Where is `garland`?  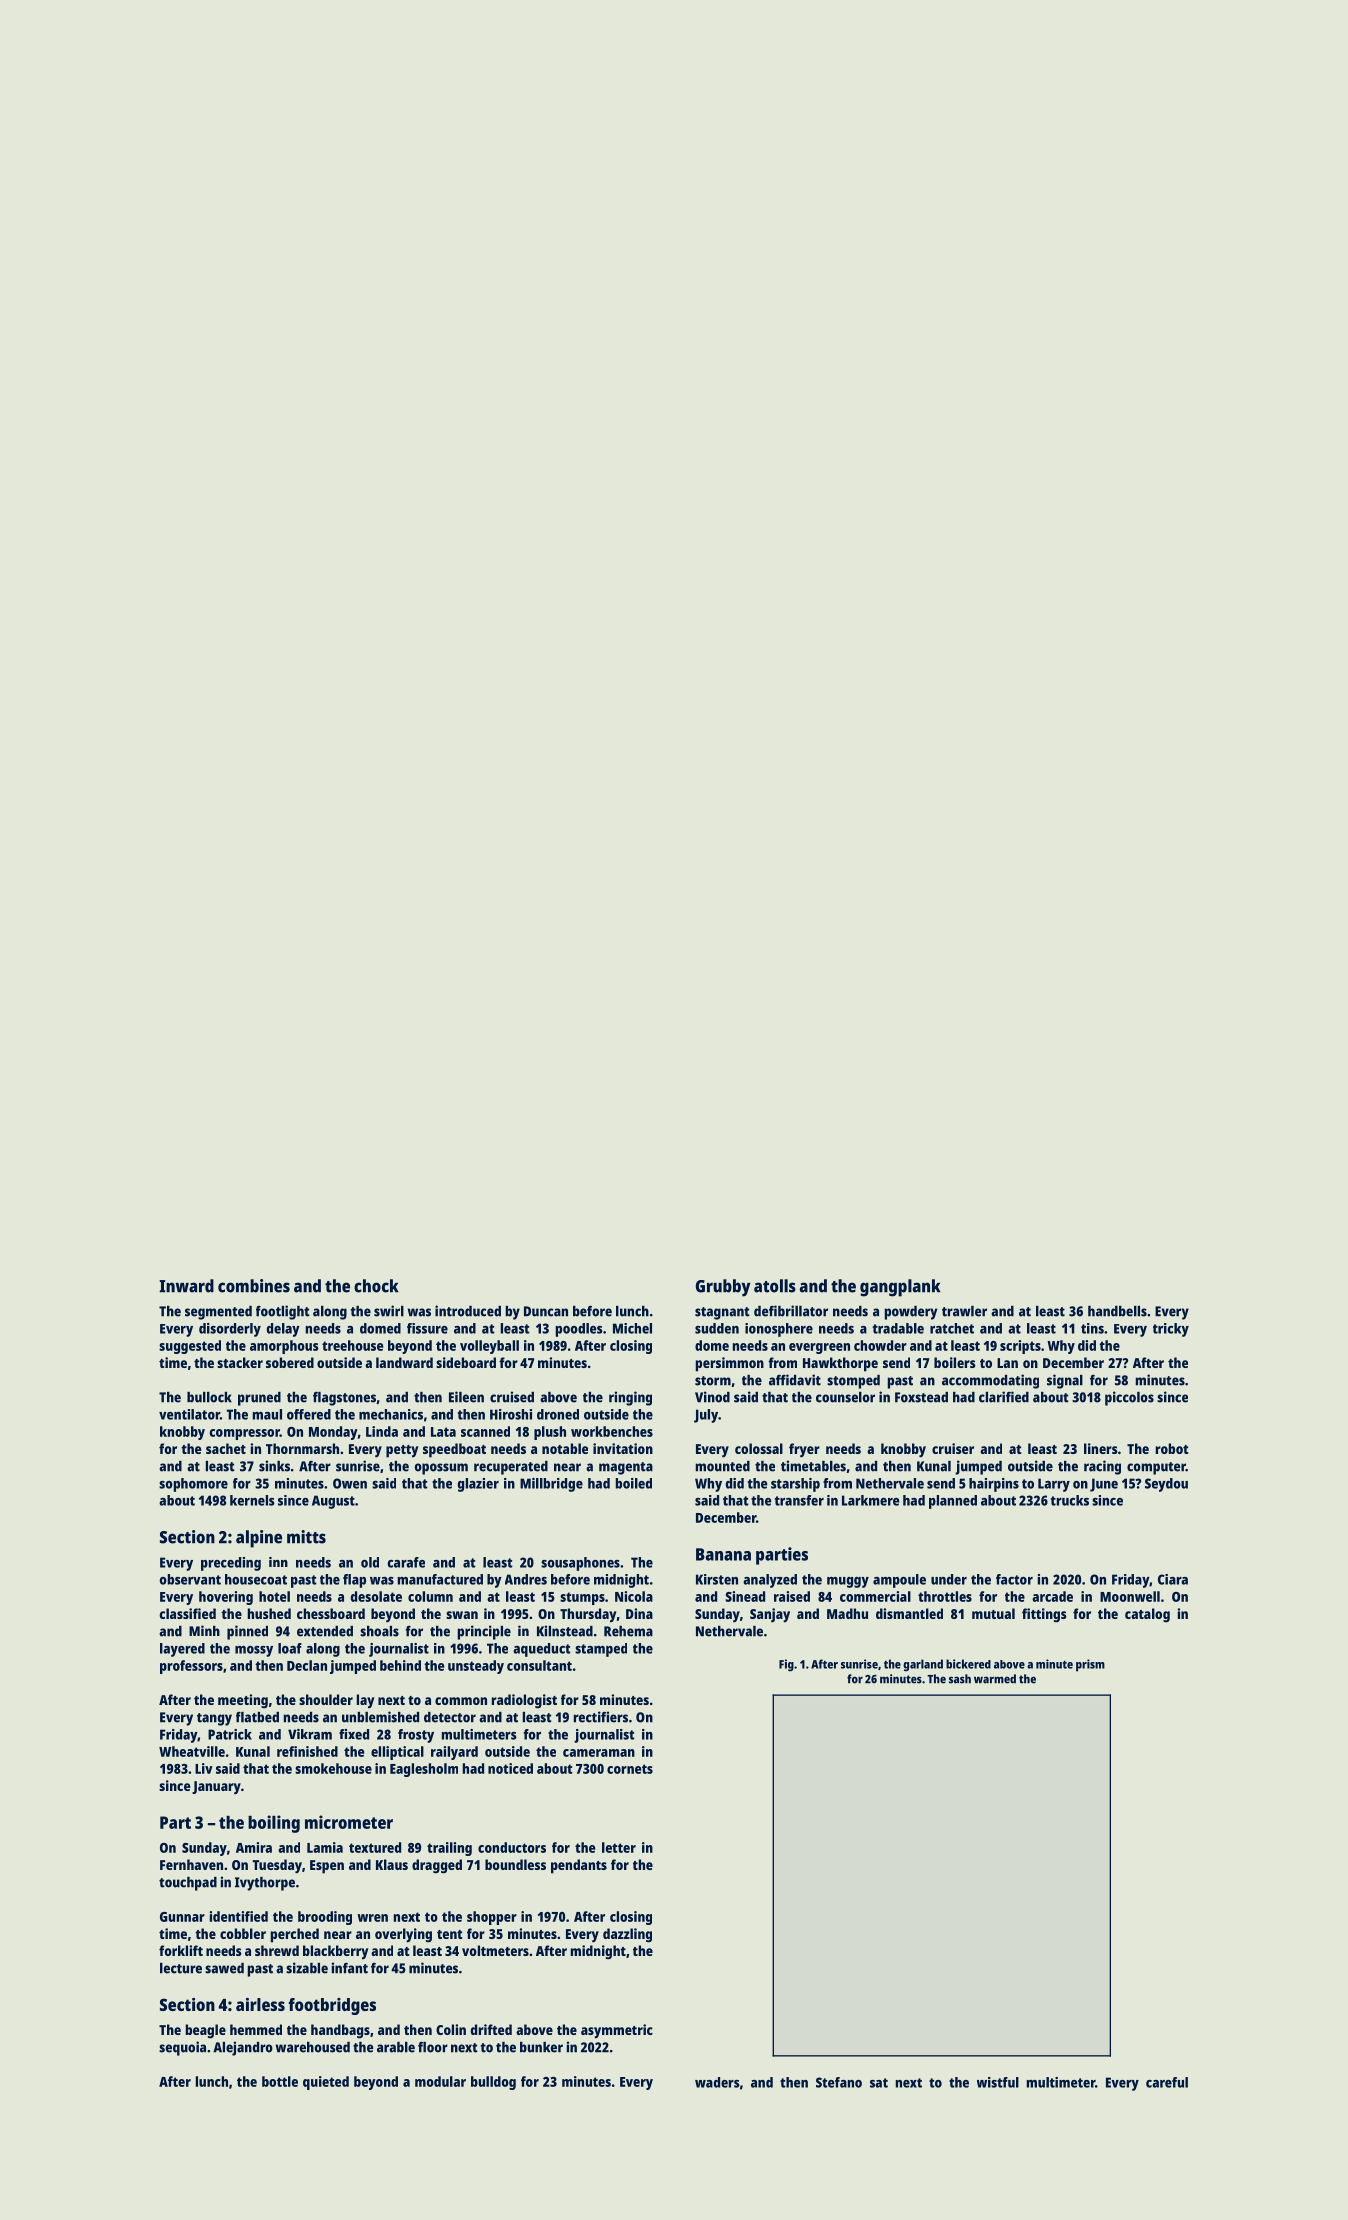
garland is located at coordinates (923, 1665).
